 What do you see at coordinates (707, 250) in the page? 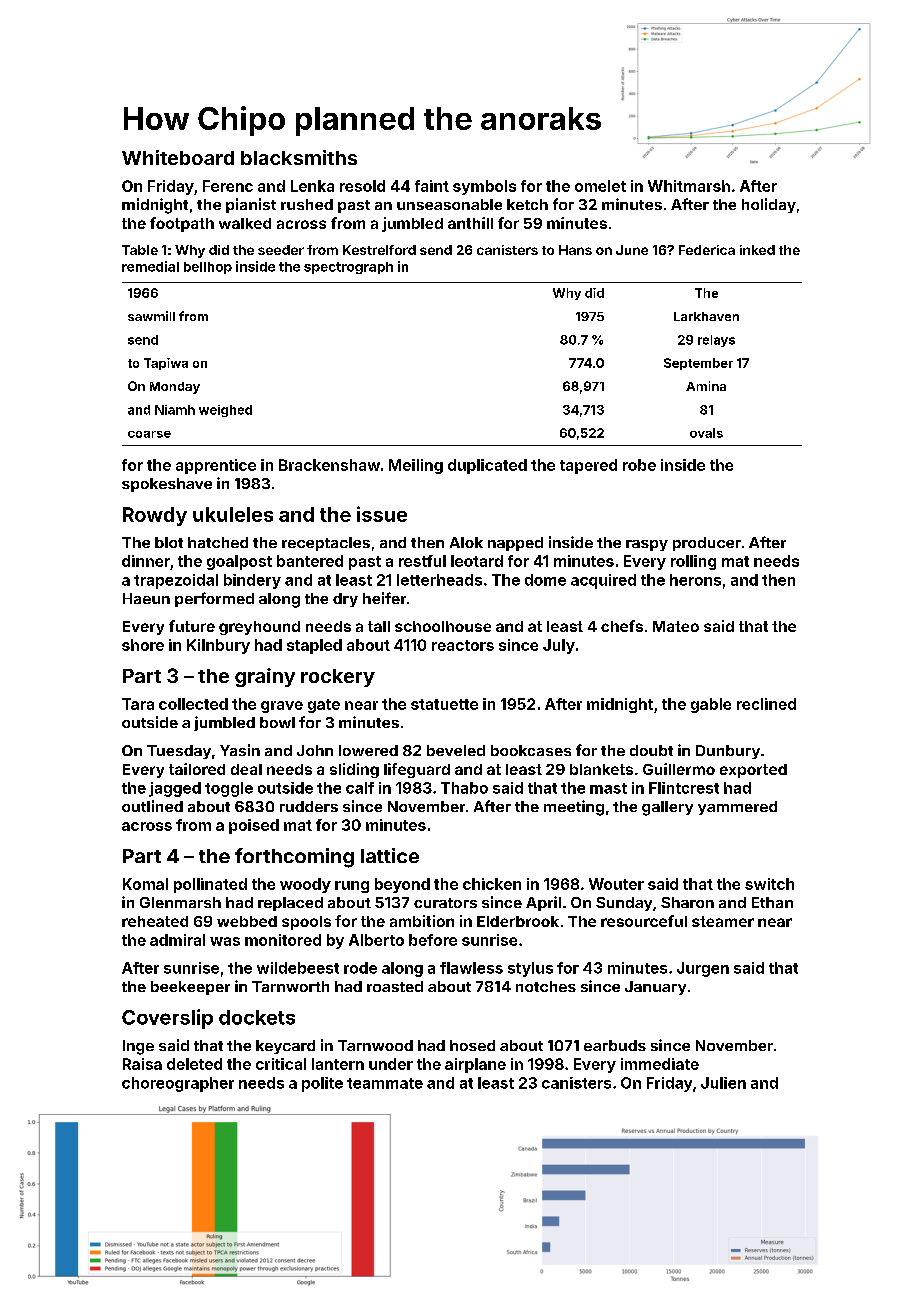
I see `Federica` at bounding box center [707, 250].
